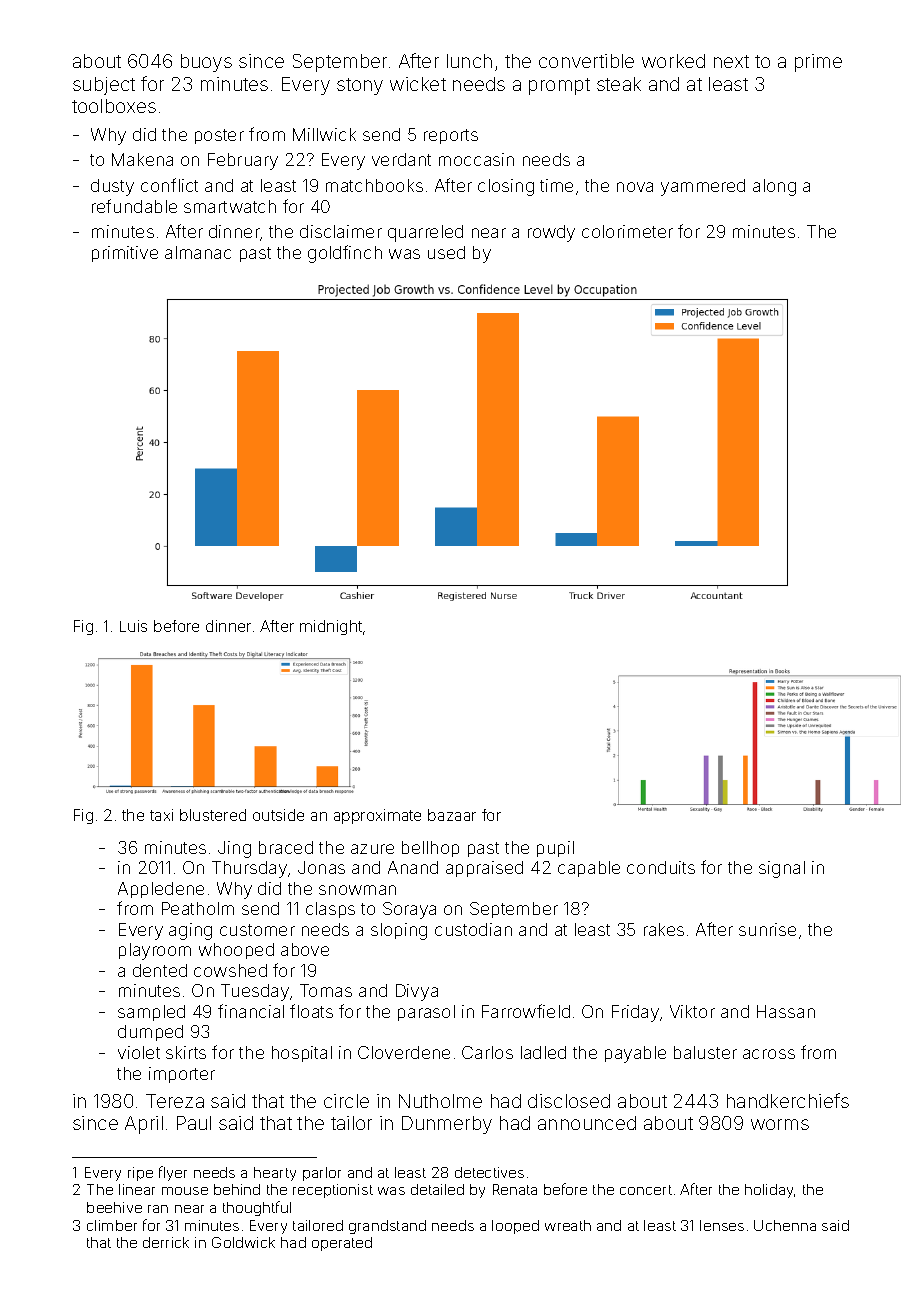 The width and height of the screenshot is (924, 1308). Describe the element at coordinates (112, 1225) in the screenshot. I see `climber` at that location.
